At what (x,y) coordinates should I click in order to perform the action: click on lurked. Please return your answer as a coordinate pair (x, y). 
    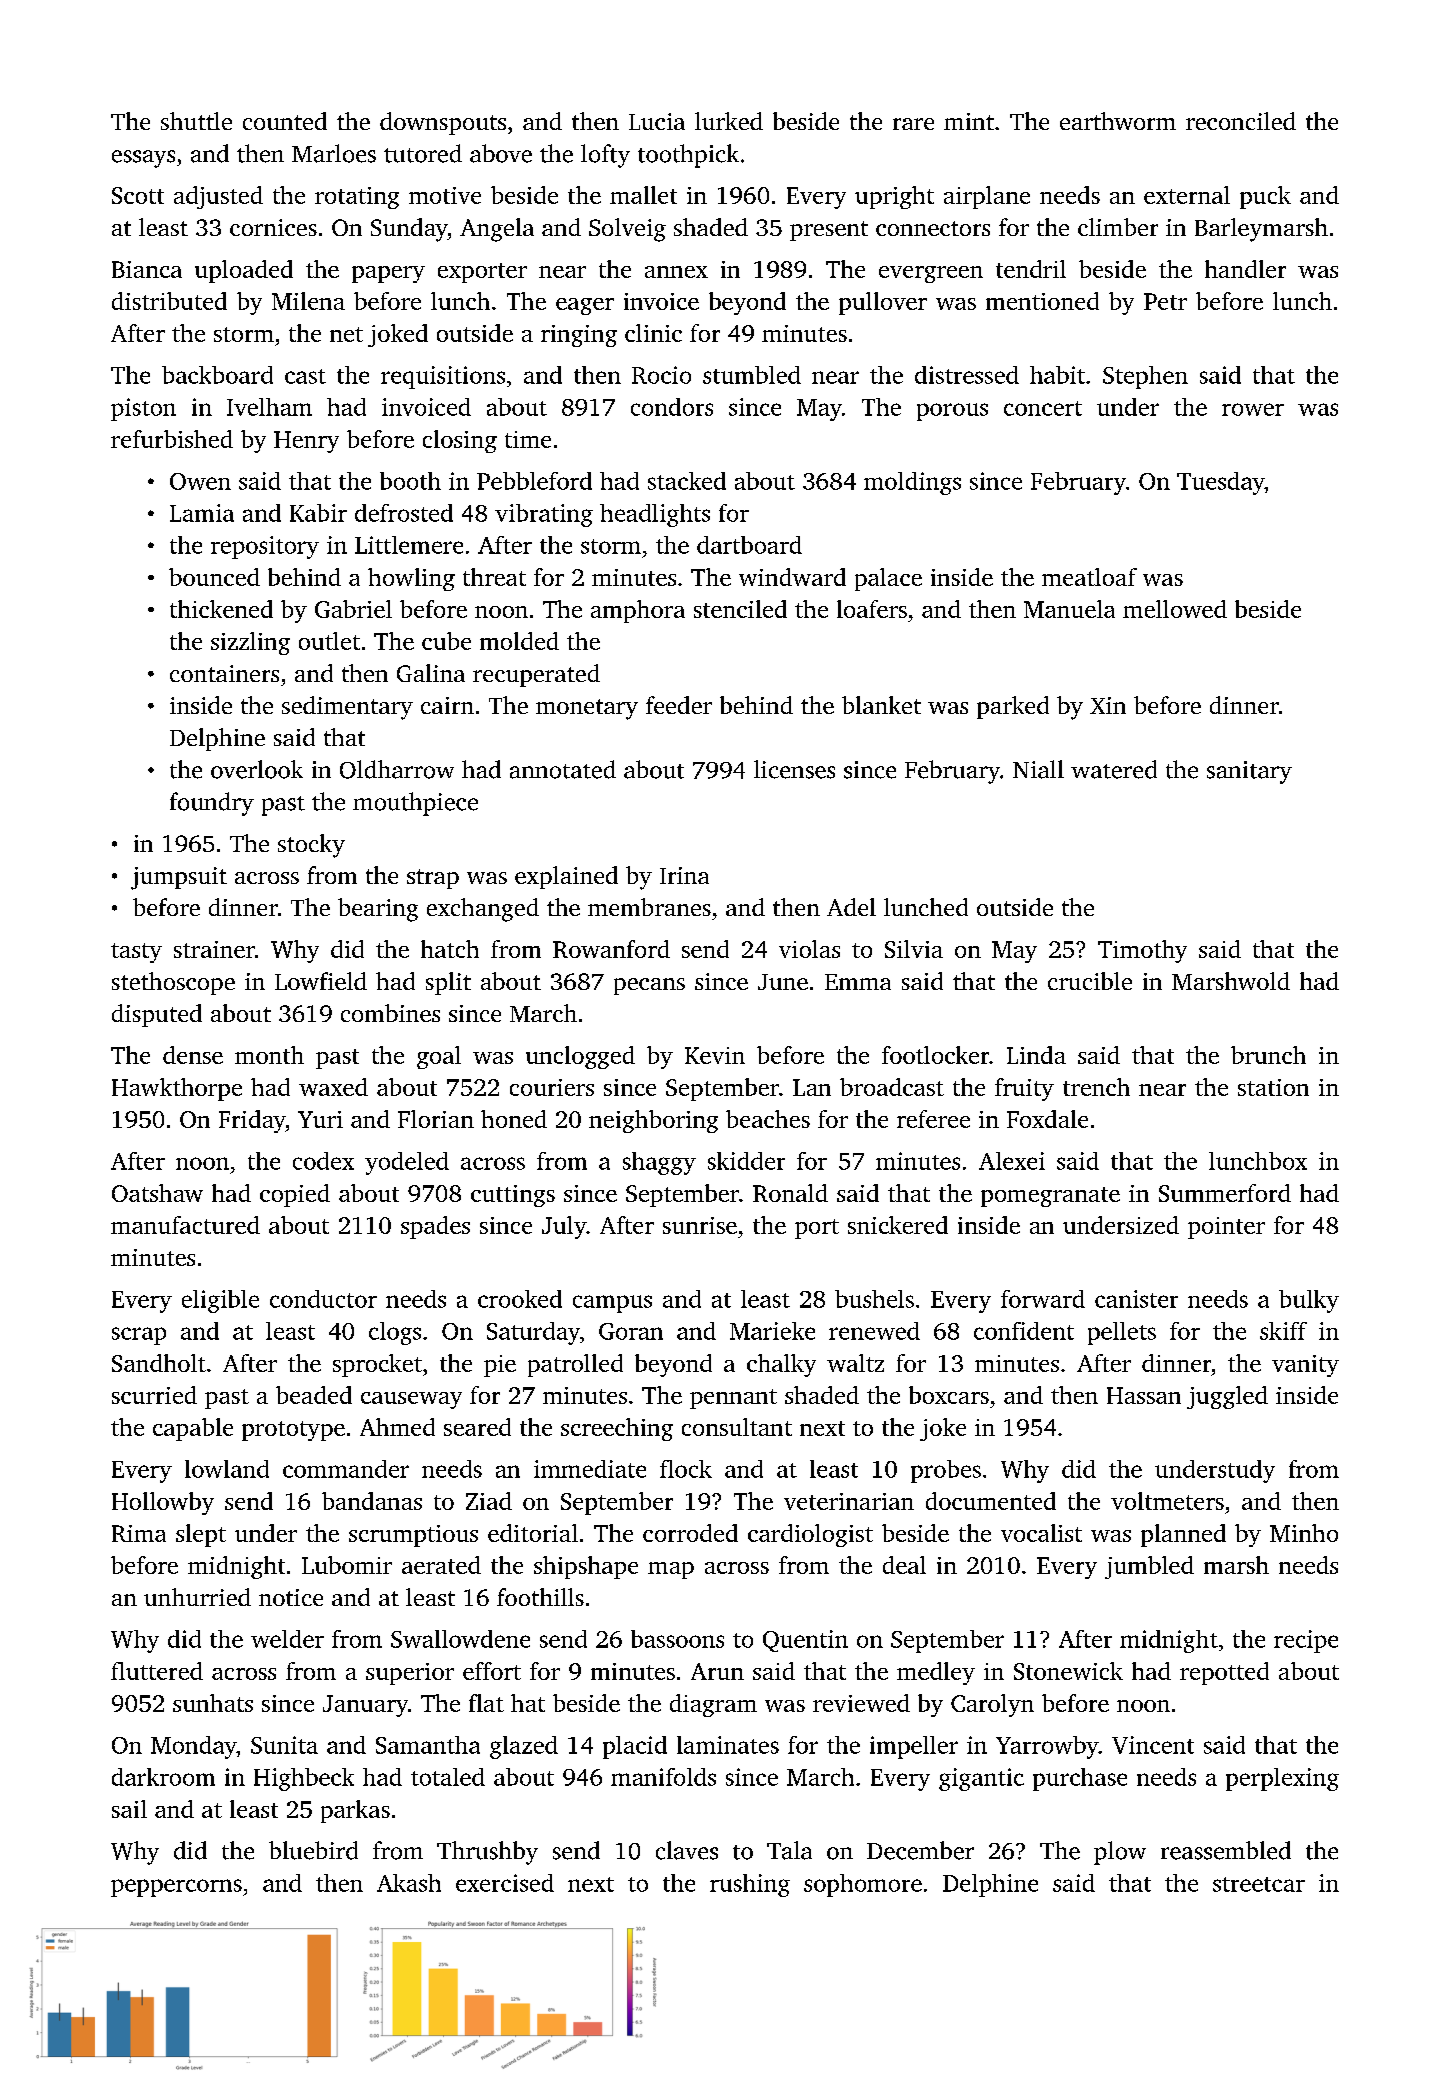
    Looking at the image, I should click on (729, 121).
